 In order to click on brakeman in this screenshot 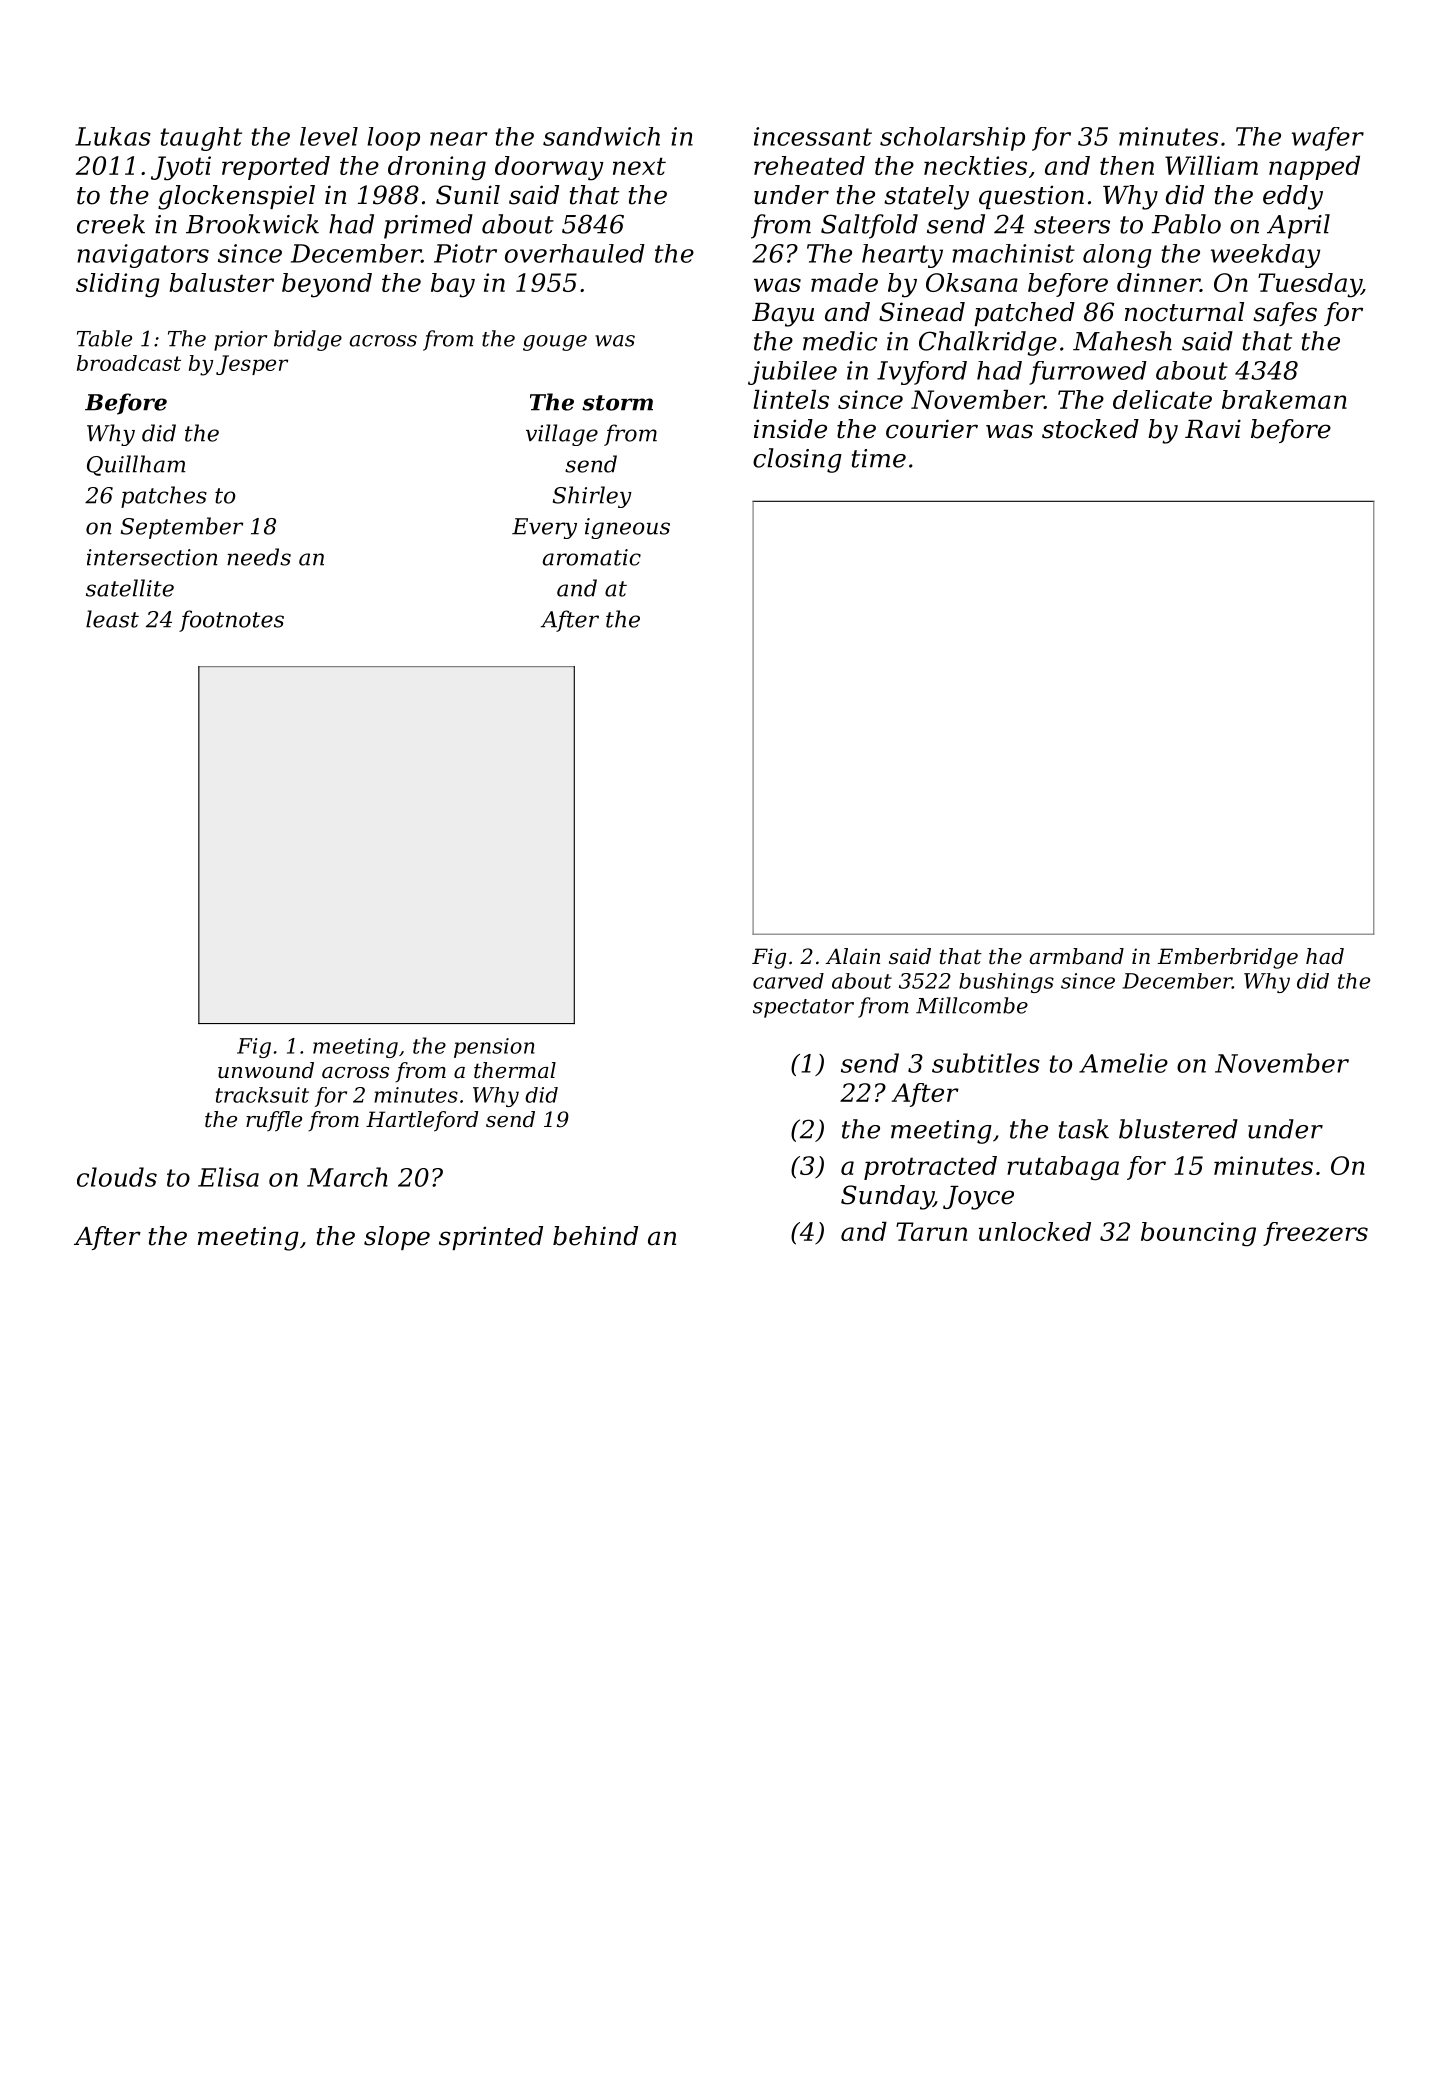, I will do `click(1284, 399)`.
